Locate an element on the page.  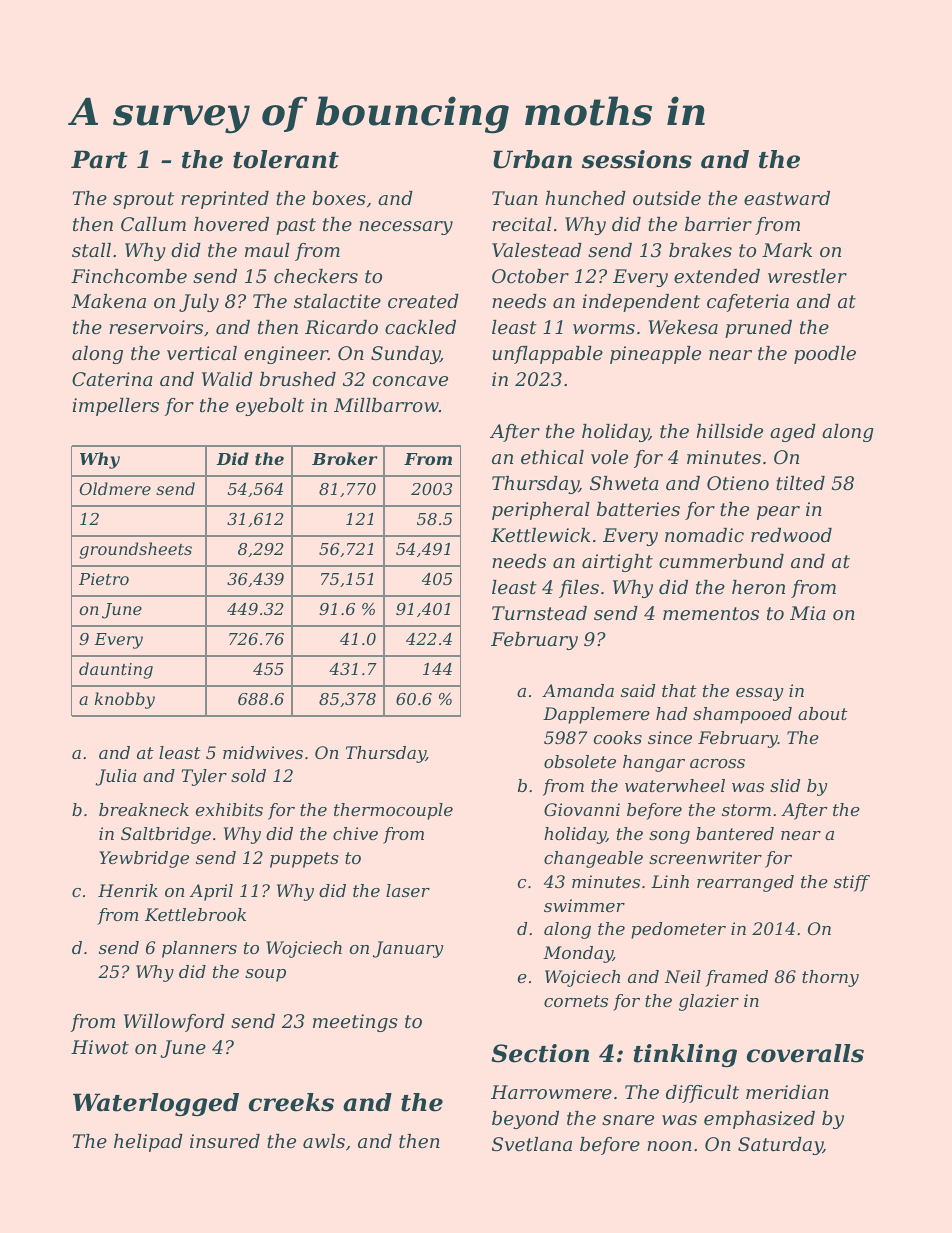
thermocouple is located at coordinates (393, 811).
